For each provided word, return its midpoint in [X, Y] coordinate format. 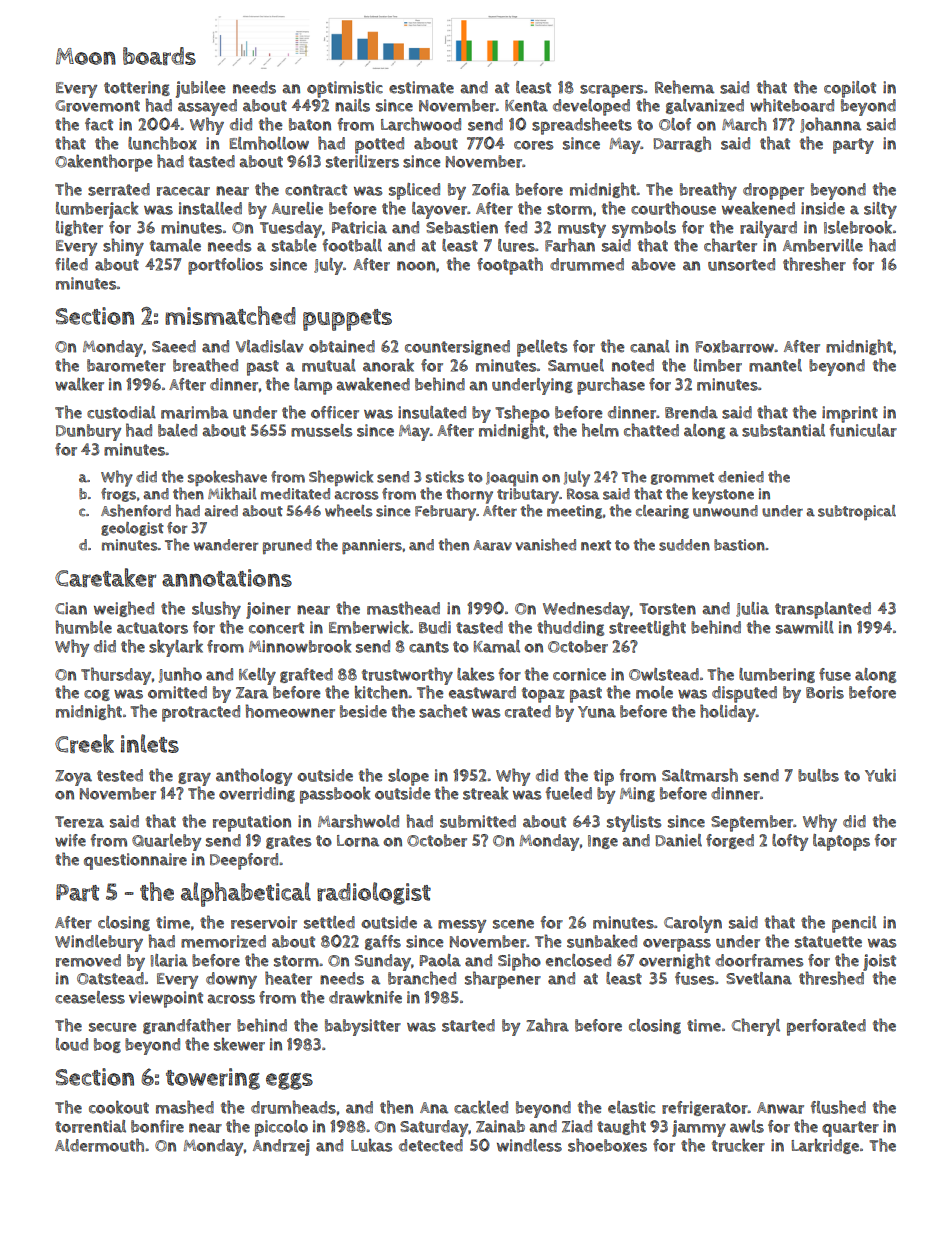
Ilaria [169, 960]
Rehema [684, 87]
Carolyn [693, 924]
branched [422, 978]
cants [429, 647]
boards [159, 56]
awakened [373, 384]
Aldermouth [99, 1145]
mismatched [230, 315]
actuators [152, 628]
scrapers [611, 91]
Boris [825, 692]
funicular [863, 430]
